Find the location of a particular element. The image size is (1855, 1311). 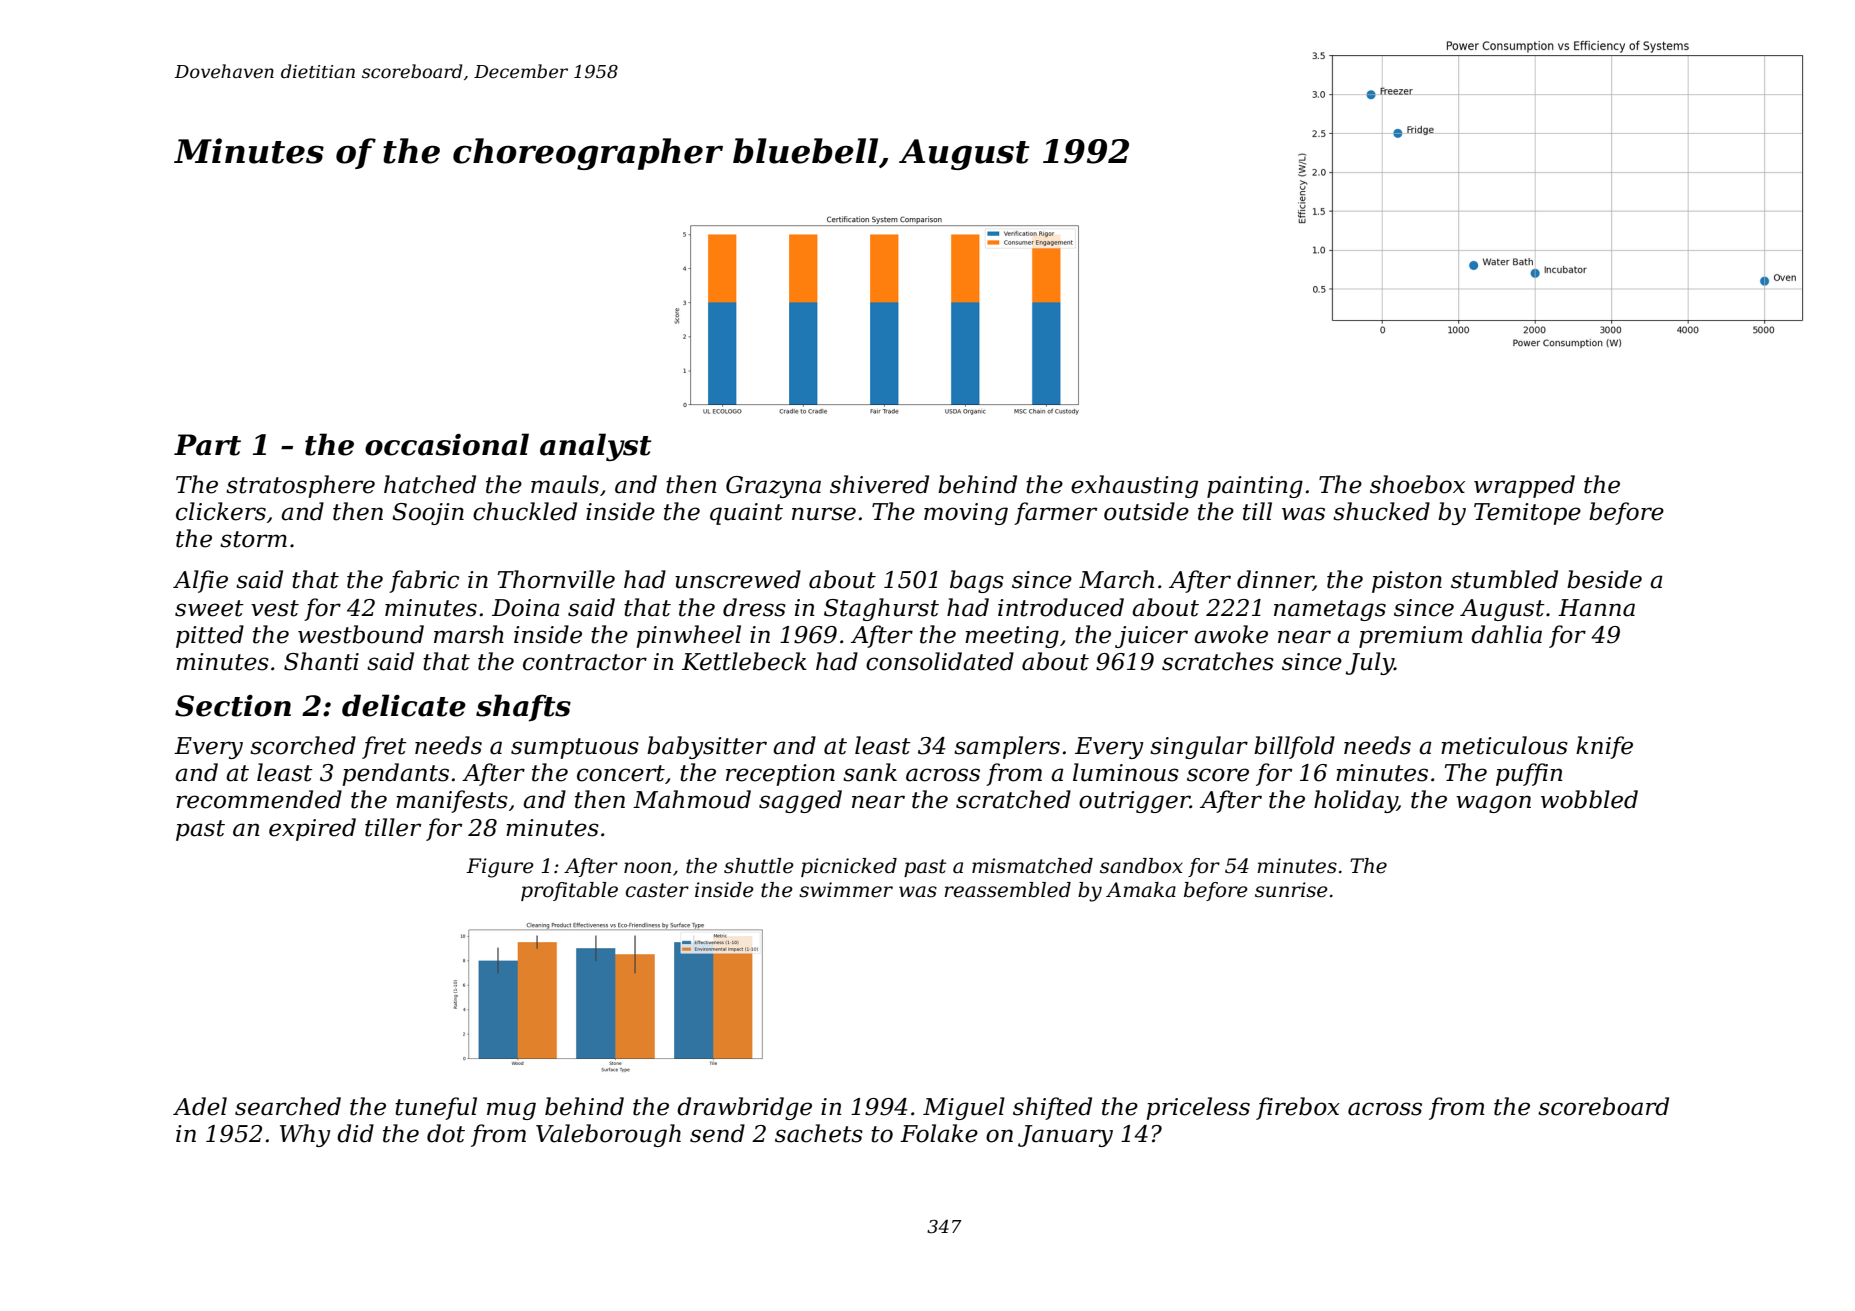

profitable is located at coordinates (569, 891).
